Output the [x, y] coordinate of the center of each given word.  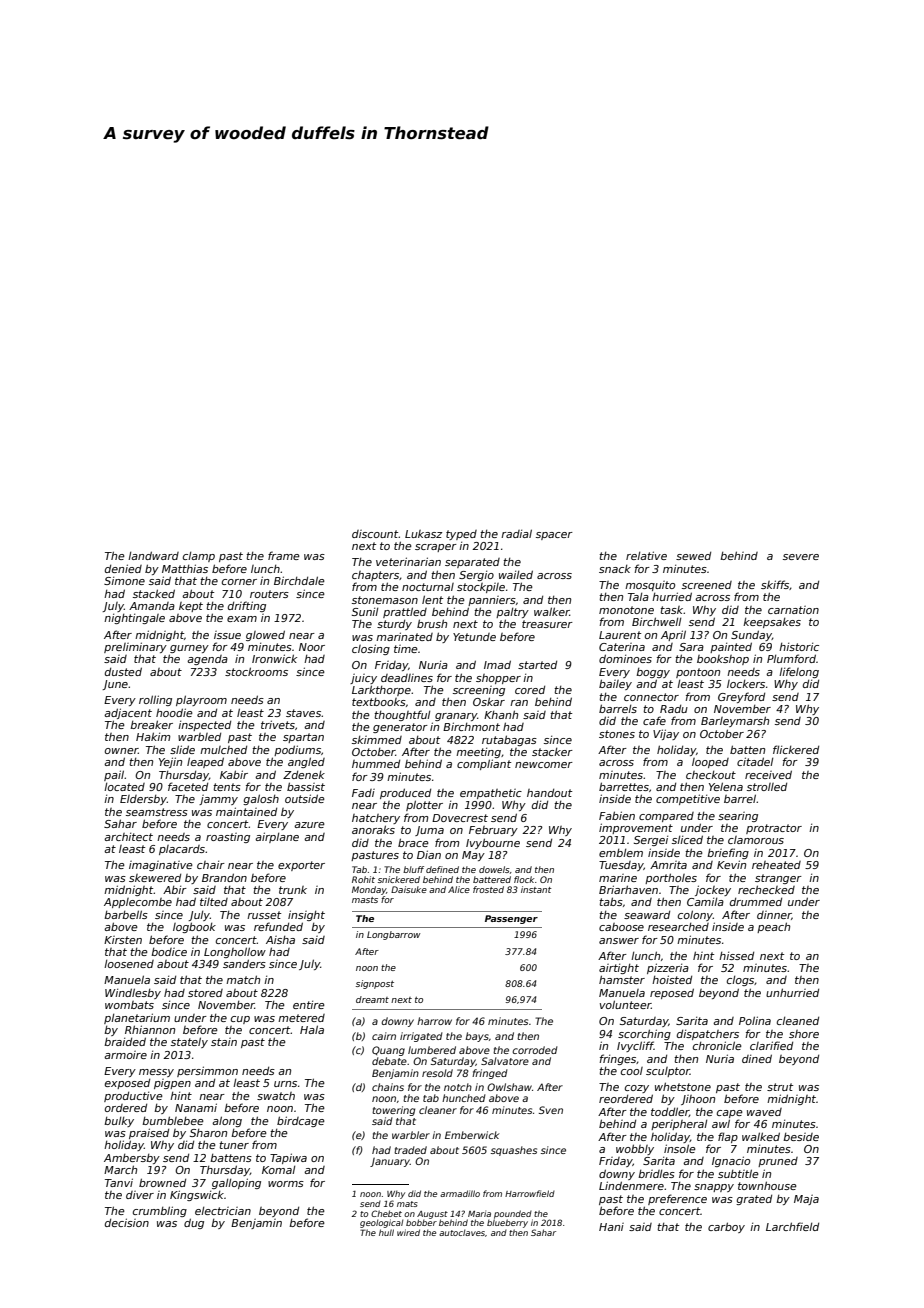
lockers [746, 684]
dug [194, 1223]
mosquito [650, 586]
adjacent [128, 713]
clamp [199, 557]
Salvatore [505, 1061]
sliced [687, 839]
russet [264, 915]
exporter [301, 866]
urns [285, 1084]
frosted [488, 889]
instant [536, 889]
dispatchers [708, 1035]
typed [461, 535]
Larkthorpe [381, 690]
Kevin [731, 864]
